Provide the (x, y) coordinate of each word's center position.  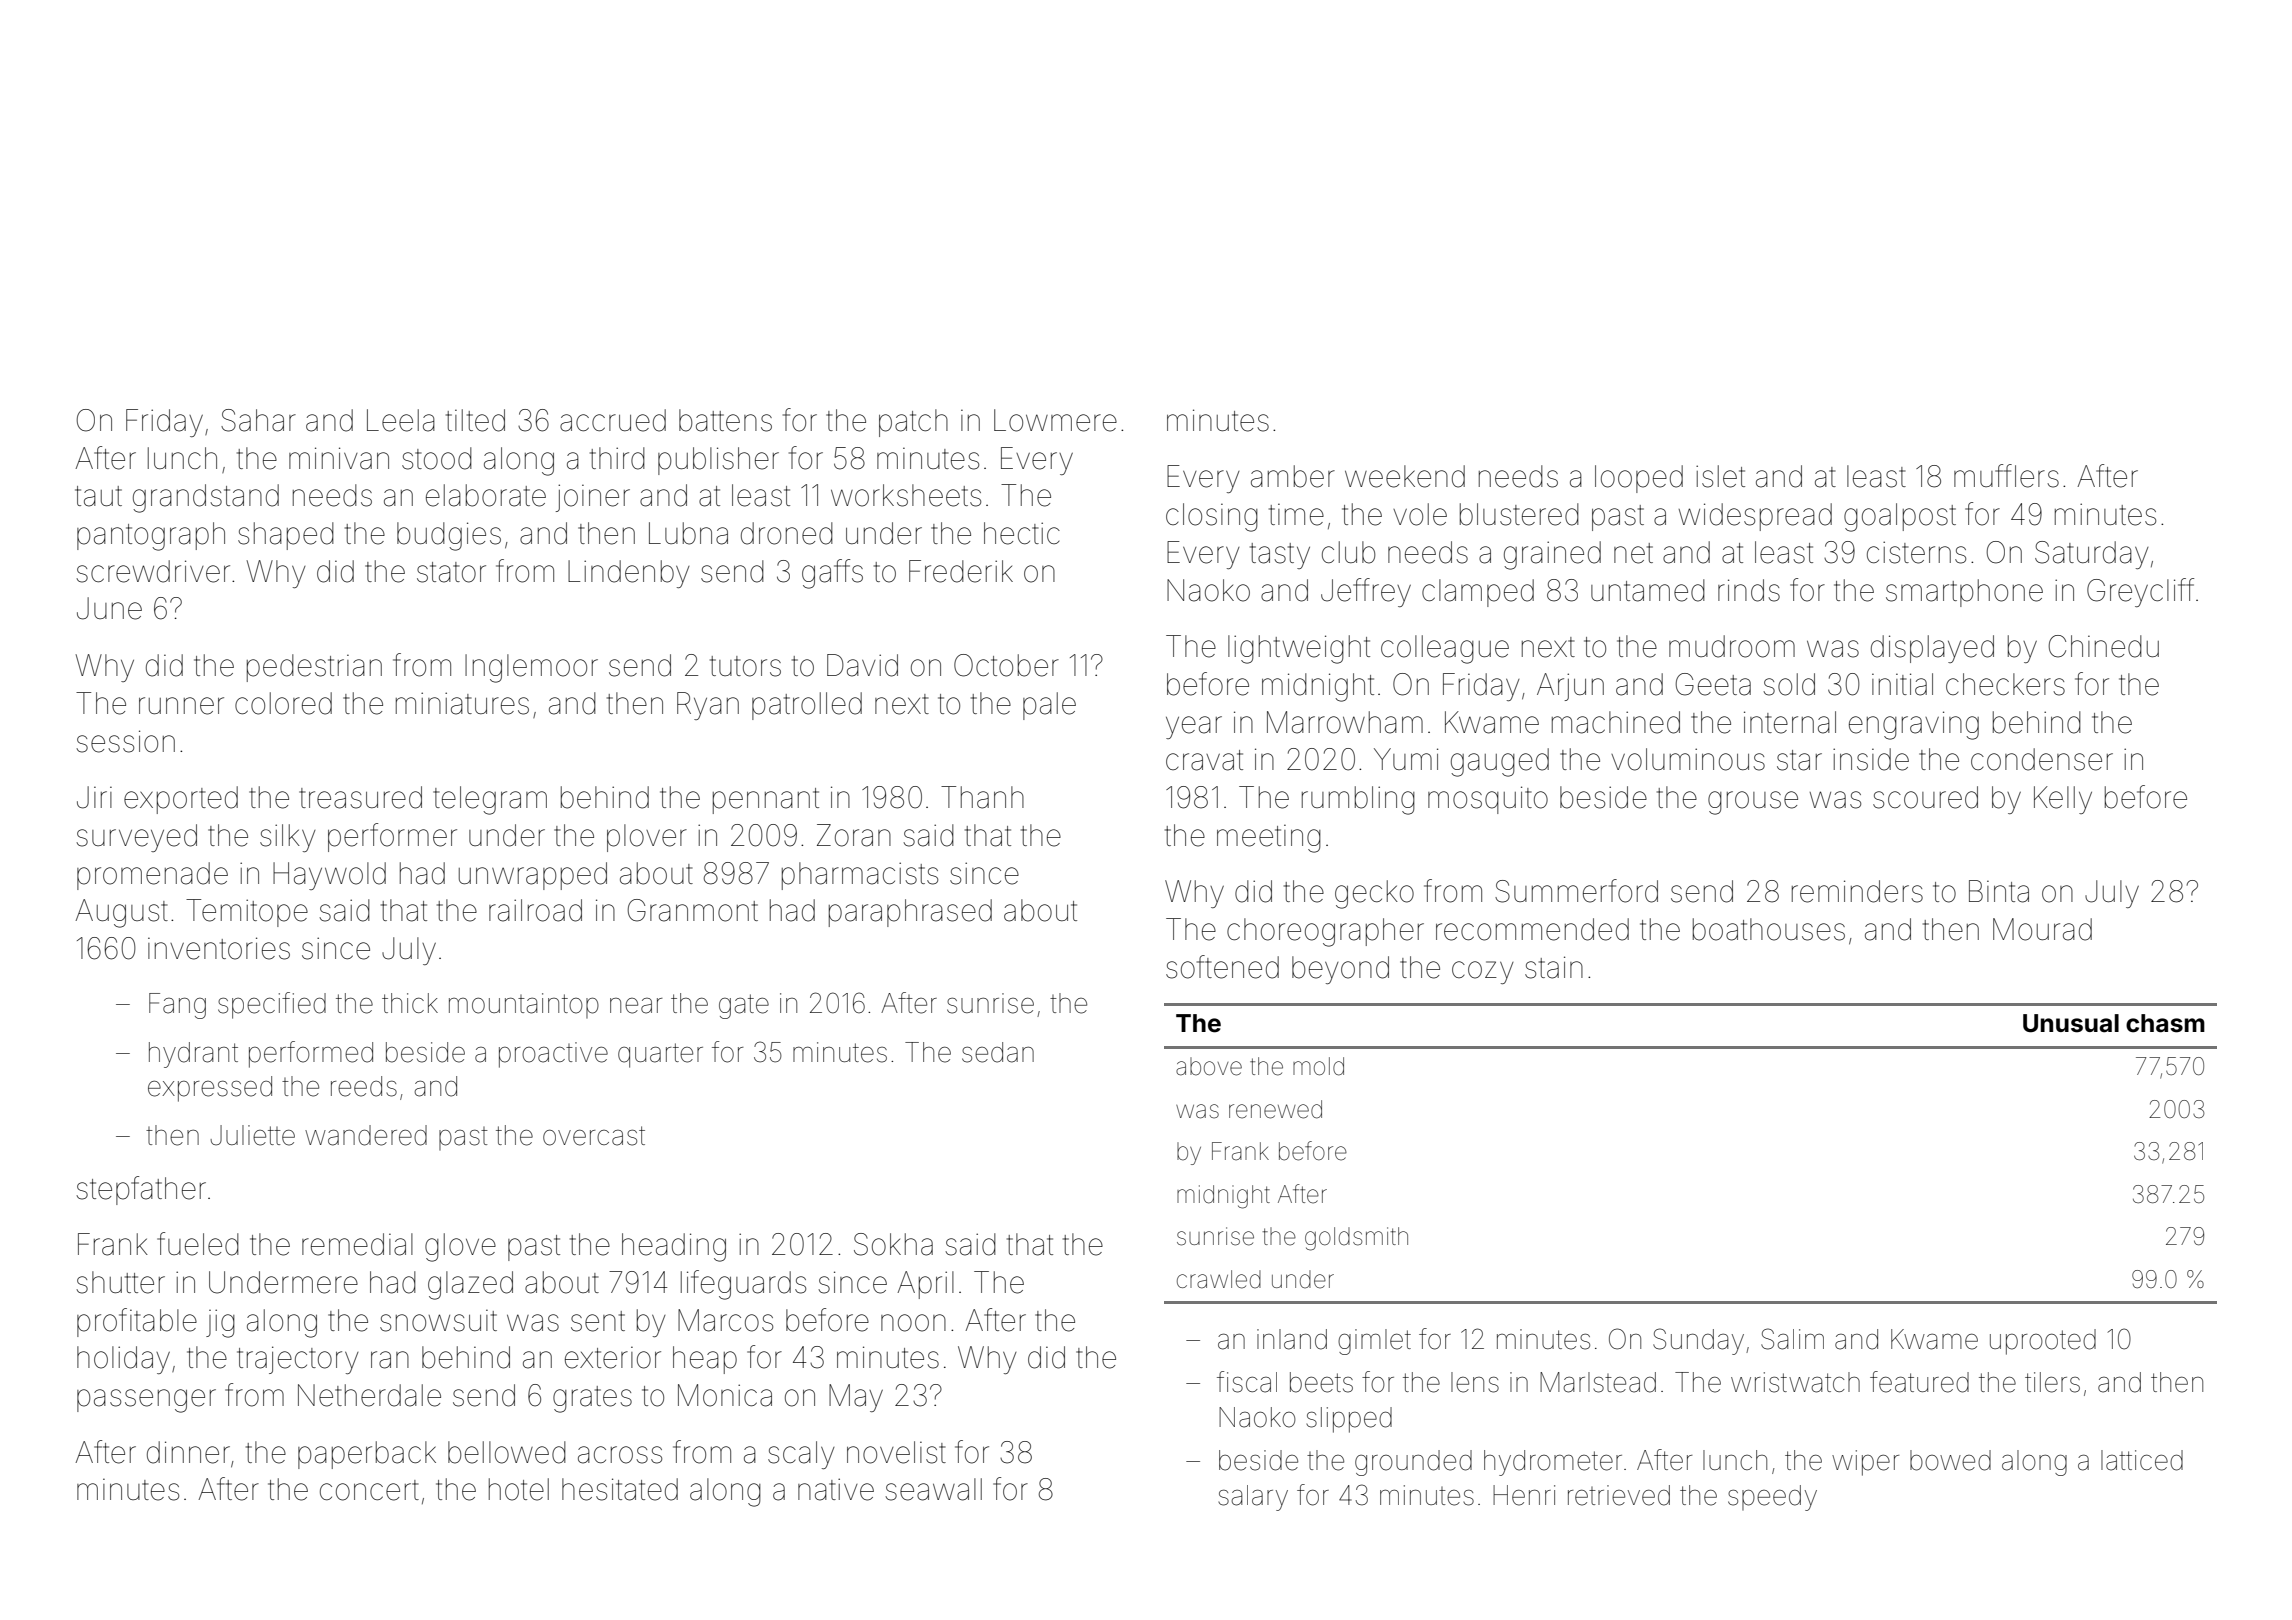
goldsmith (1356, 1239)
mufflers (2006, 476)
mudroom (1732, 646)
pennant (766, 801)
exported (181, 800)
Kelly (2063, 800)
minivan (339, 458)
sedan (998, 1052)
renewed (1275, 1109)
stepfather (141, 1190)
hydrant (193, 1055)
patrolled (807, 706)
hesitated (620, 1489)
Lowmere (1055, 420)
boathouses (1769, 929)
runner (181, 706)
